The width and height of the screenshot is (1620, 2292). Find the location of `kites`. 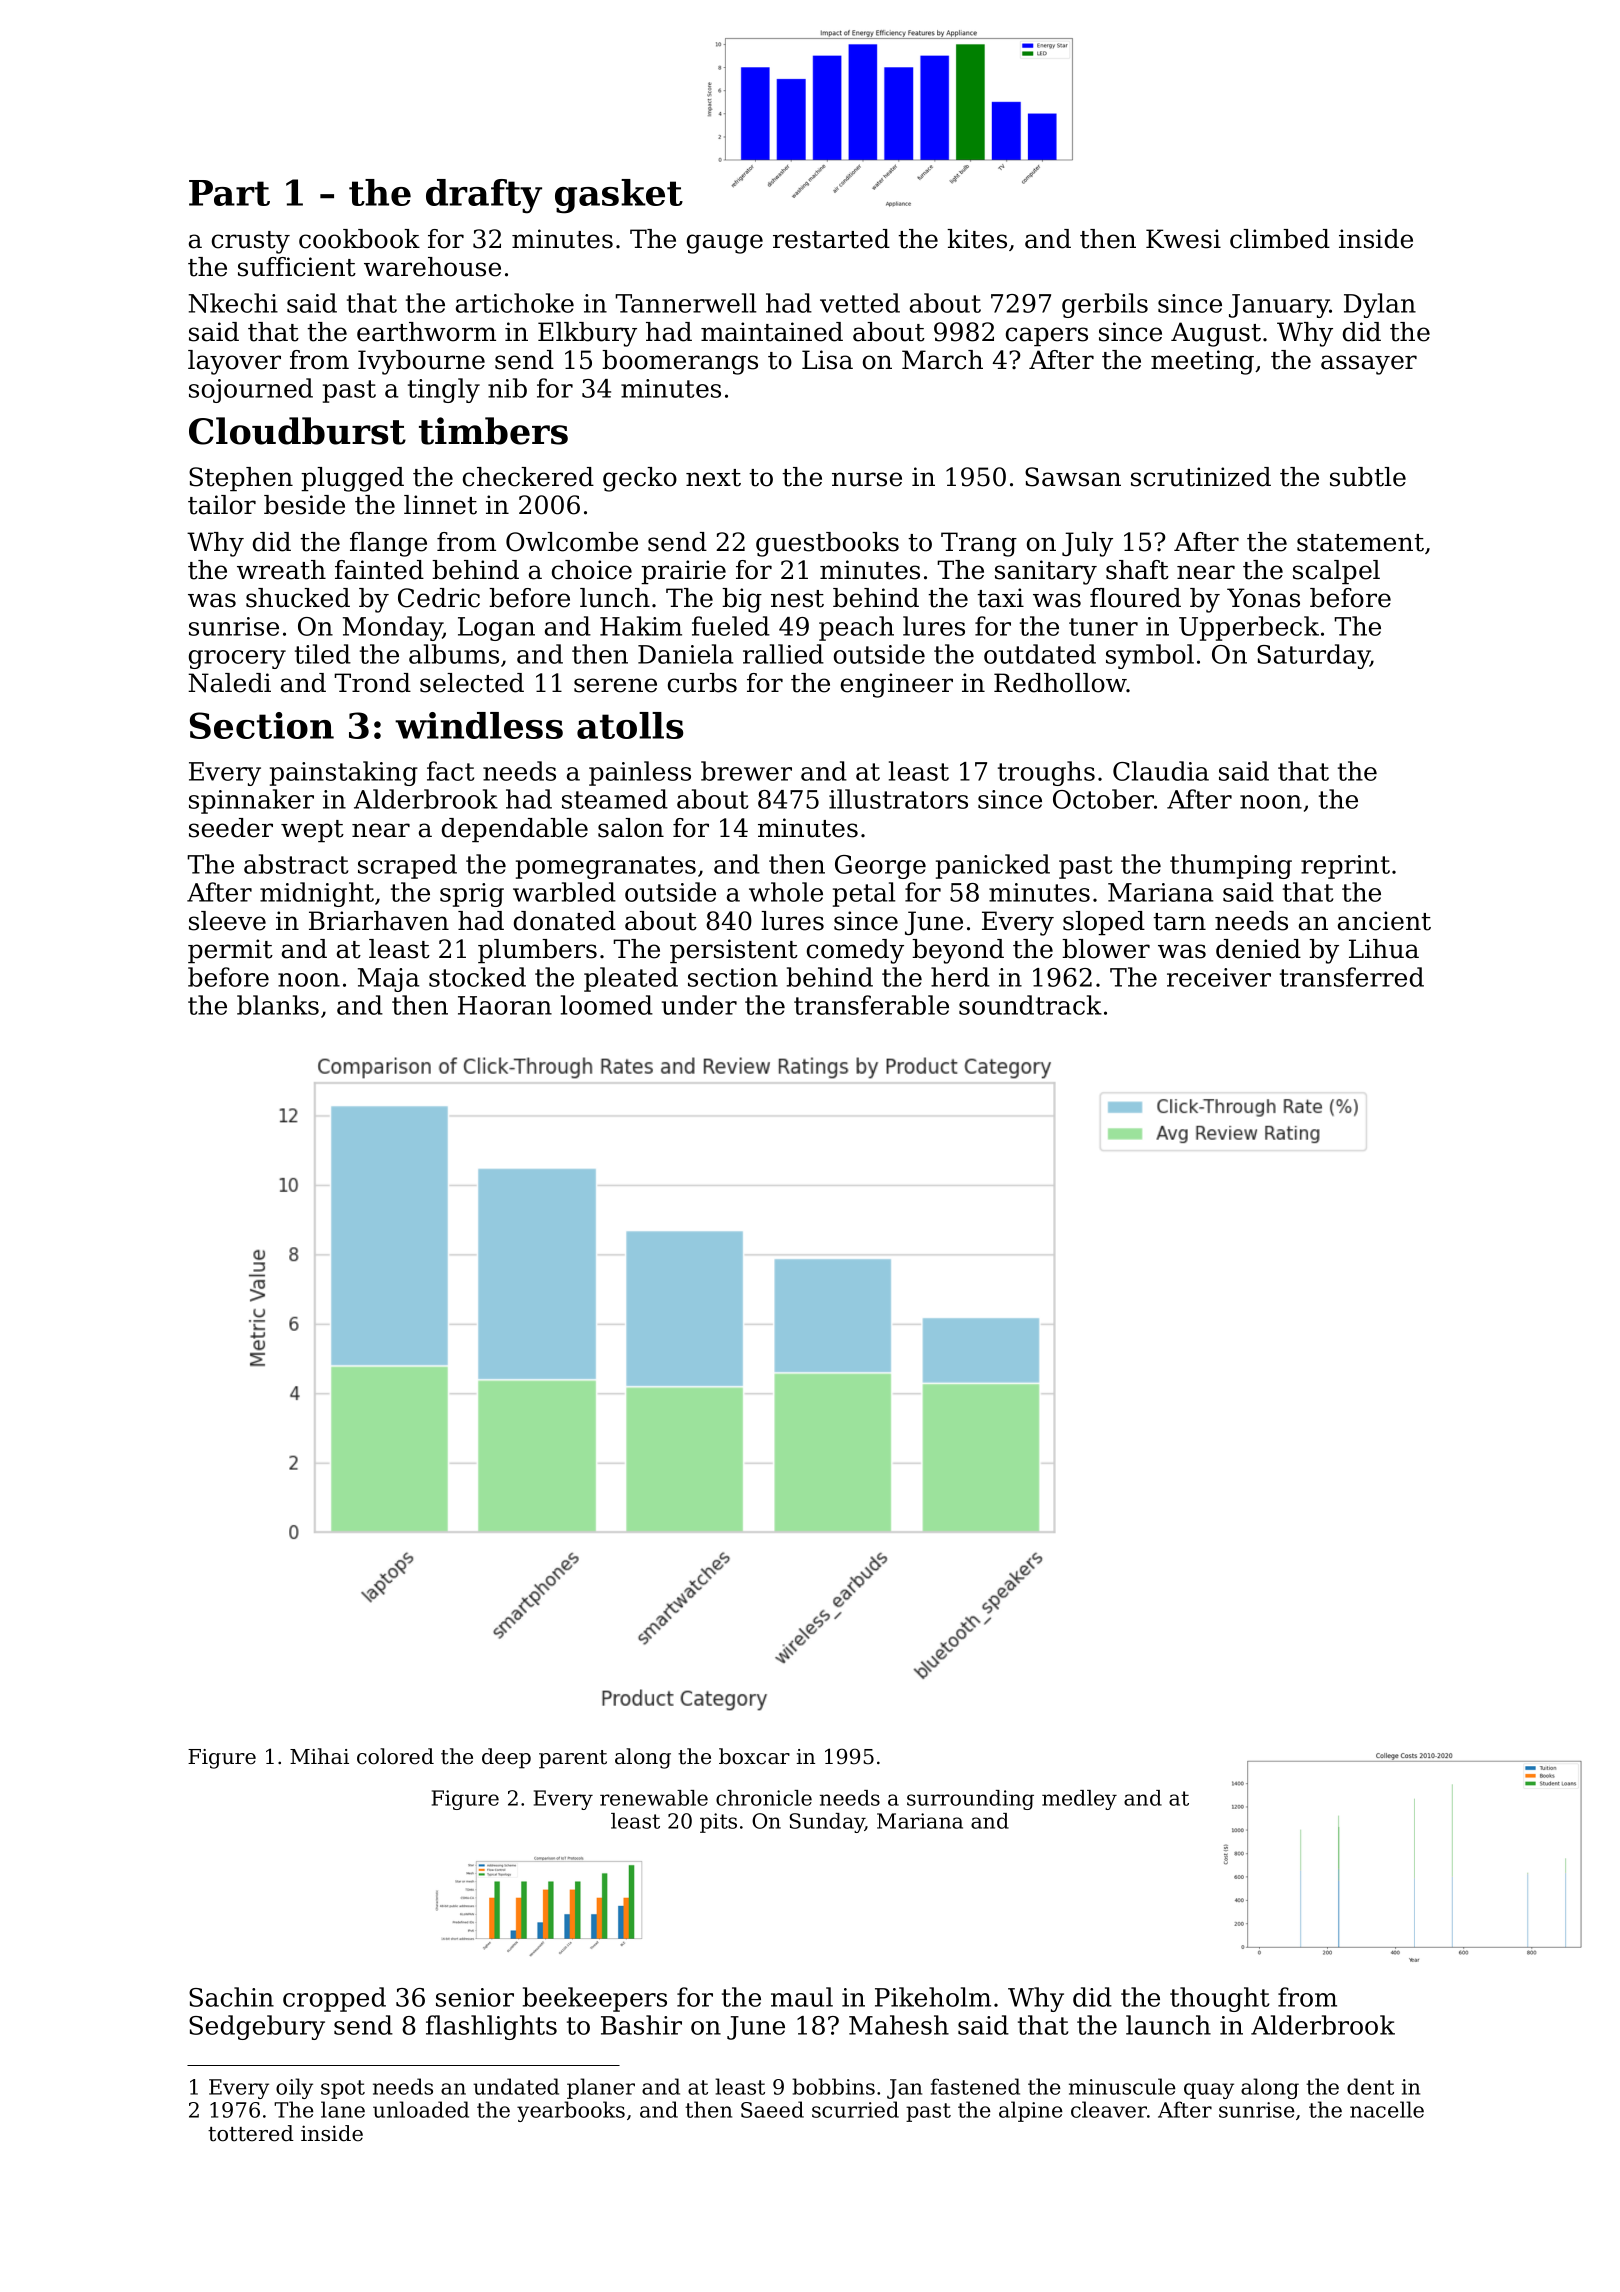

kites is located at coordinates (977, 239).
